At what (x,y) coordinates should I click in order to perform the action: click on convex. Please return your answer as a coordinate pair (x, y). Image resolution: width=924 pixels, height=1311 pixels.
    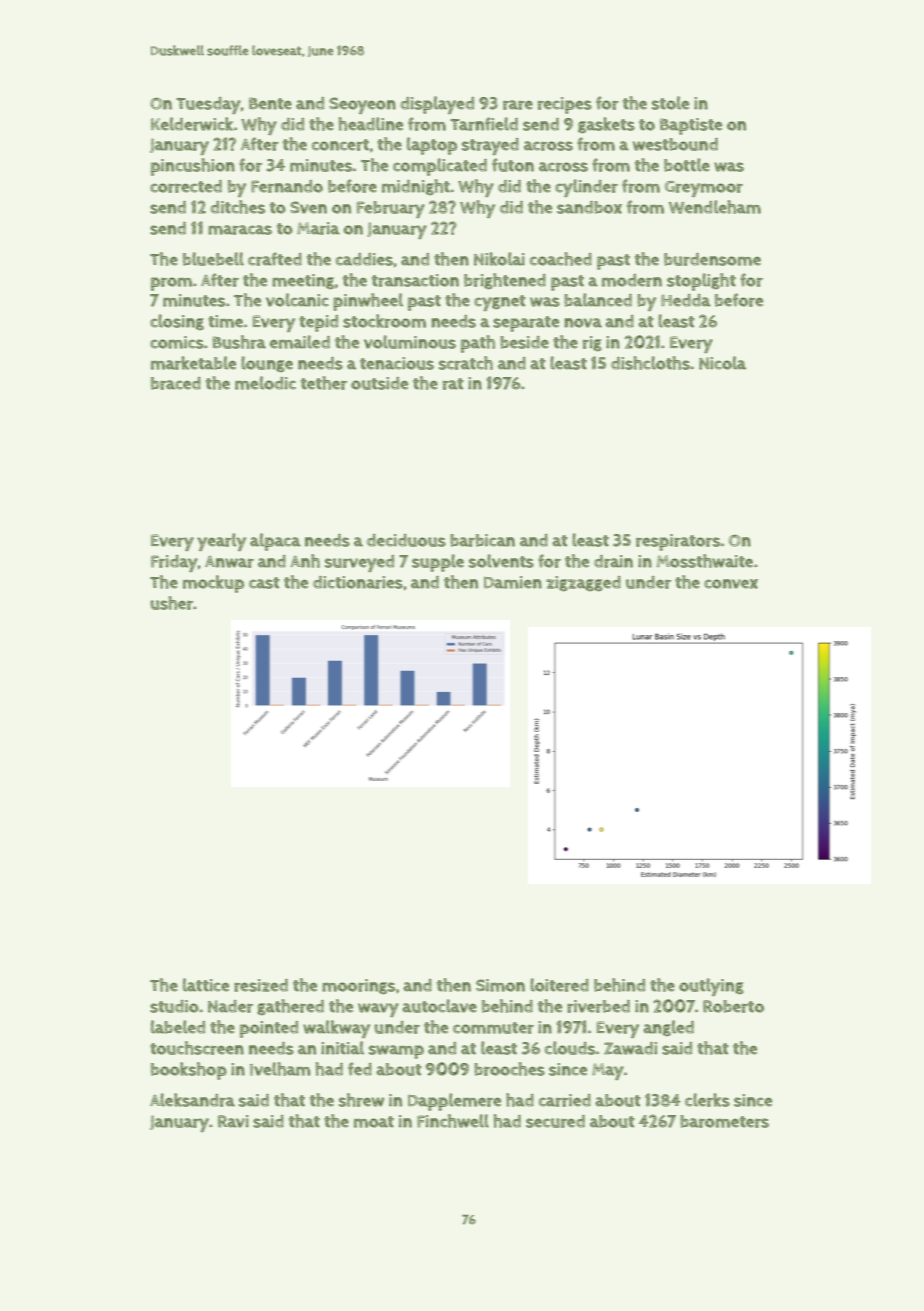
    Looking at the image, I should click on (731, 584).
